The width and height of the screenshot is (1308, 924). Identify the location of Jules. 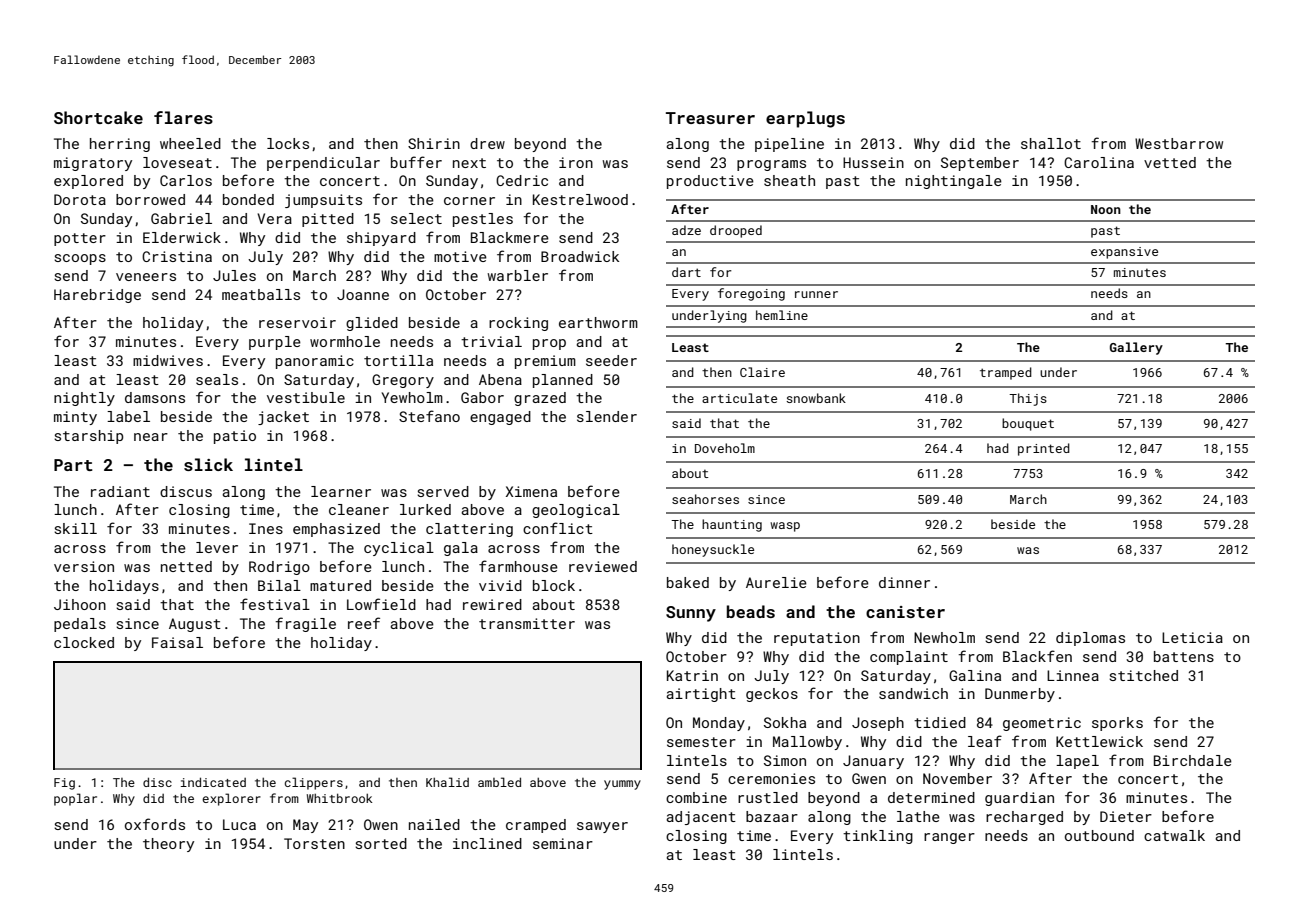
(234, 275).
